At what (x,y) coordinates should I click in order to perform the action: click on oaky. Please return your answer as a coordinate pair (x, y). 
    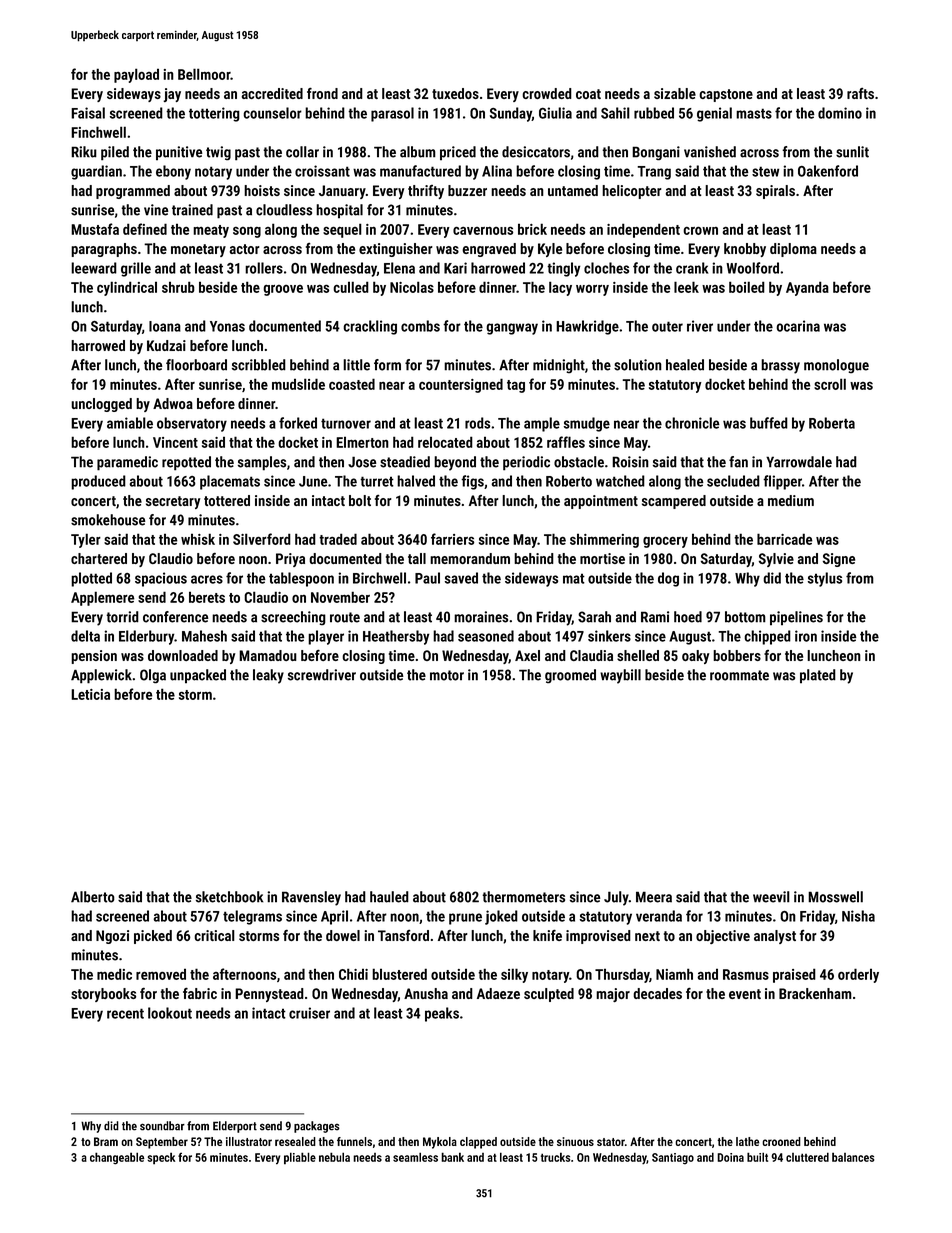
    Looking at the image, I should click on (695, 657).
